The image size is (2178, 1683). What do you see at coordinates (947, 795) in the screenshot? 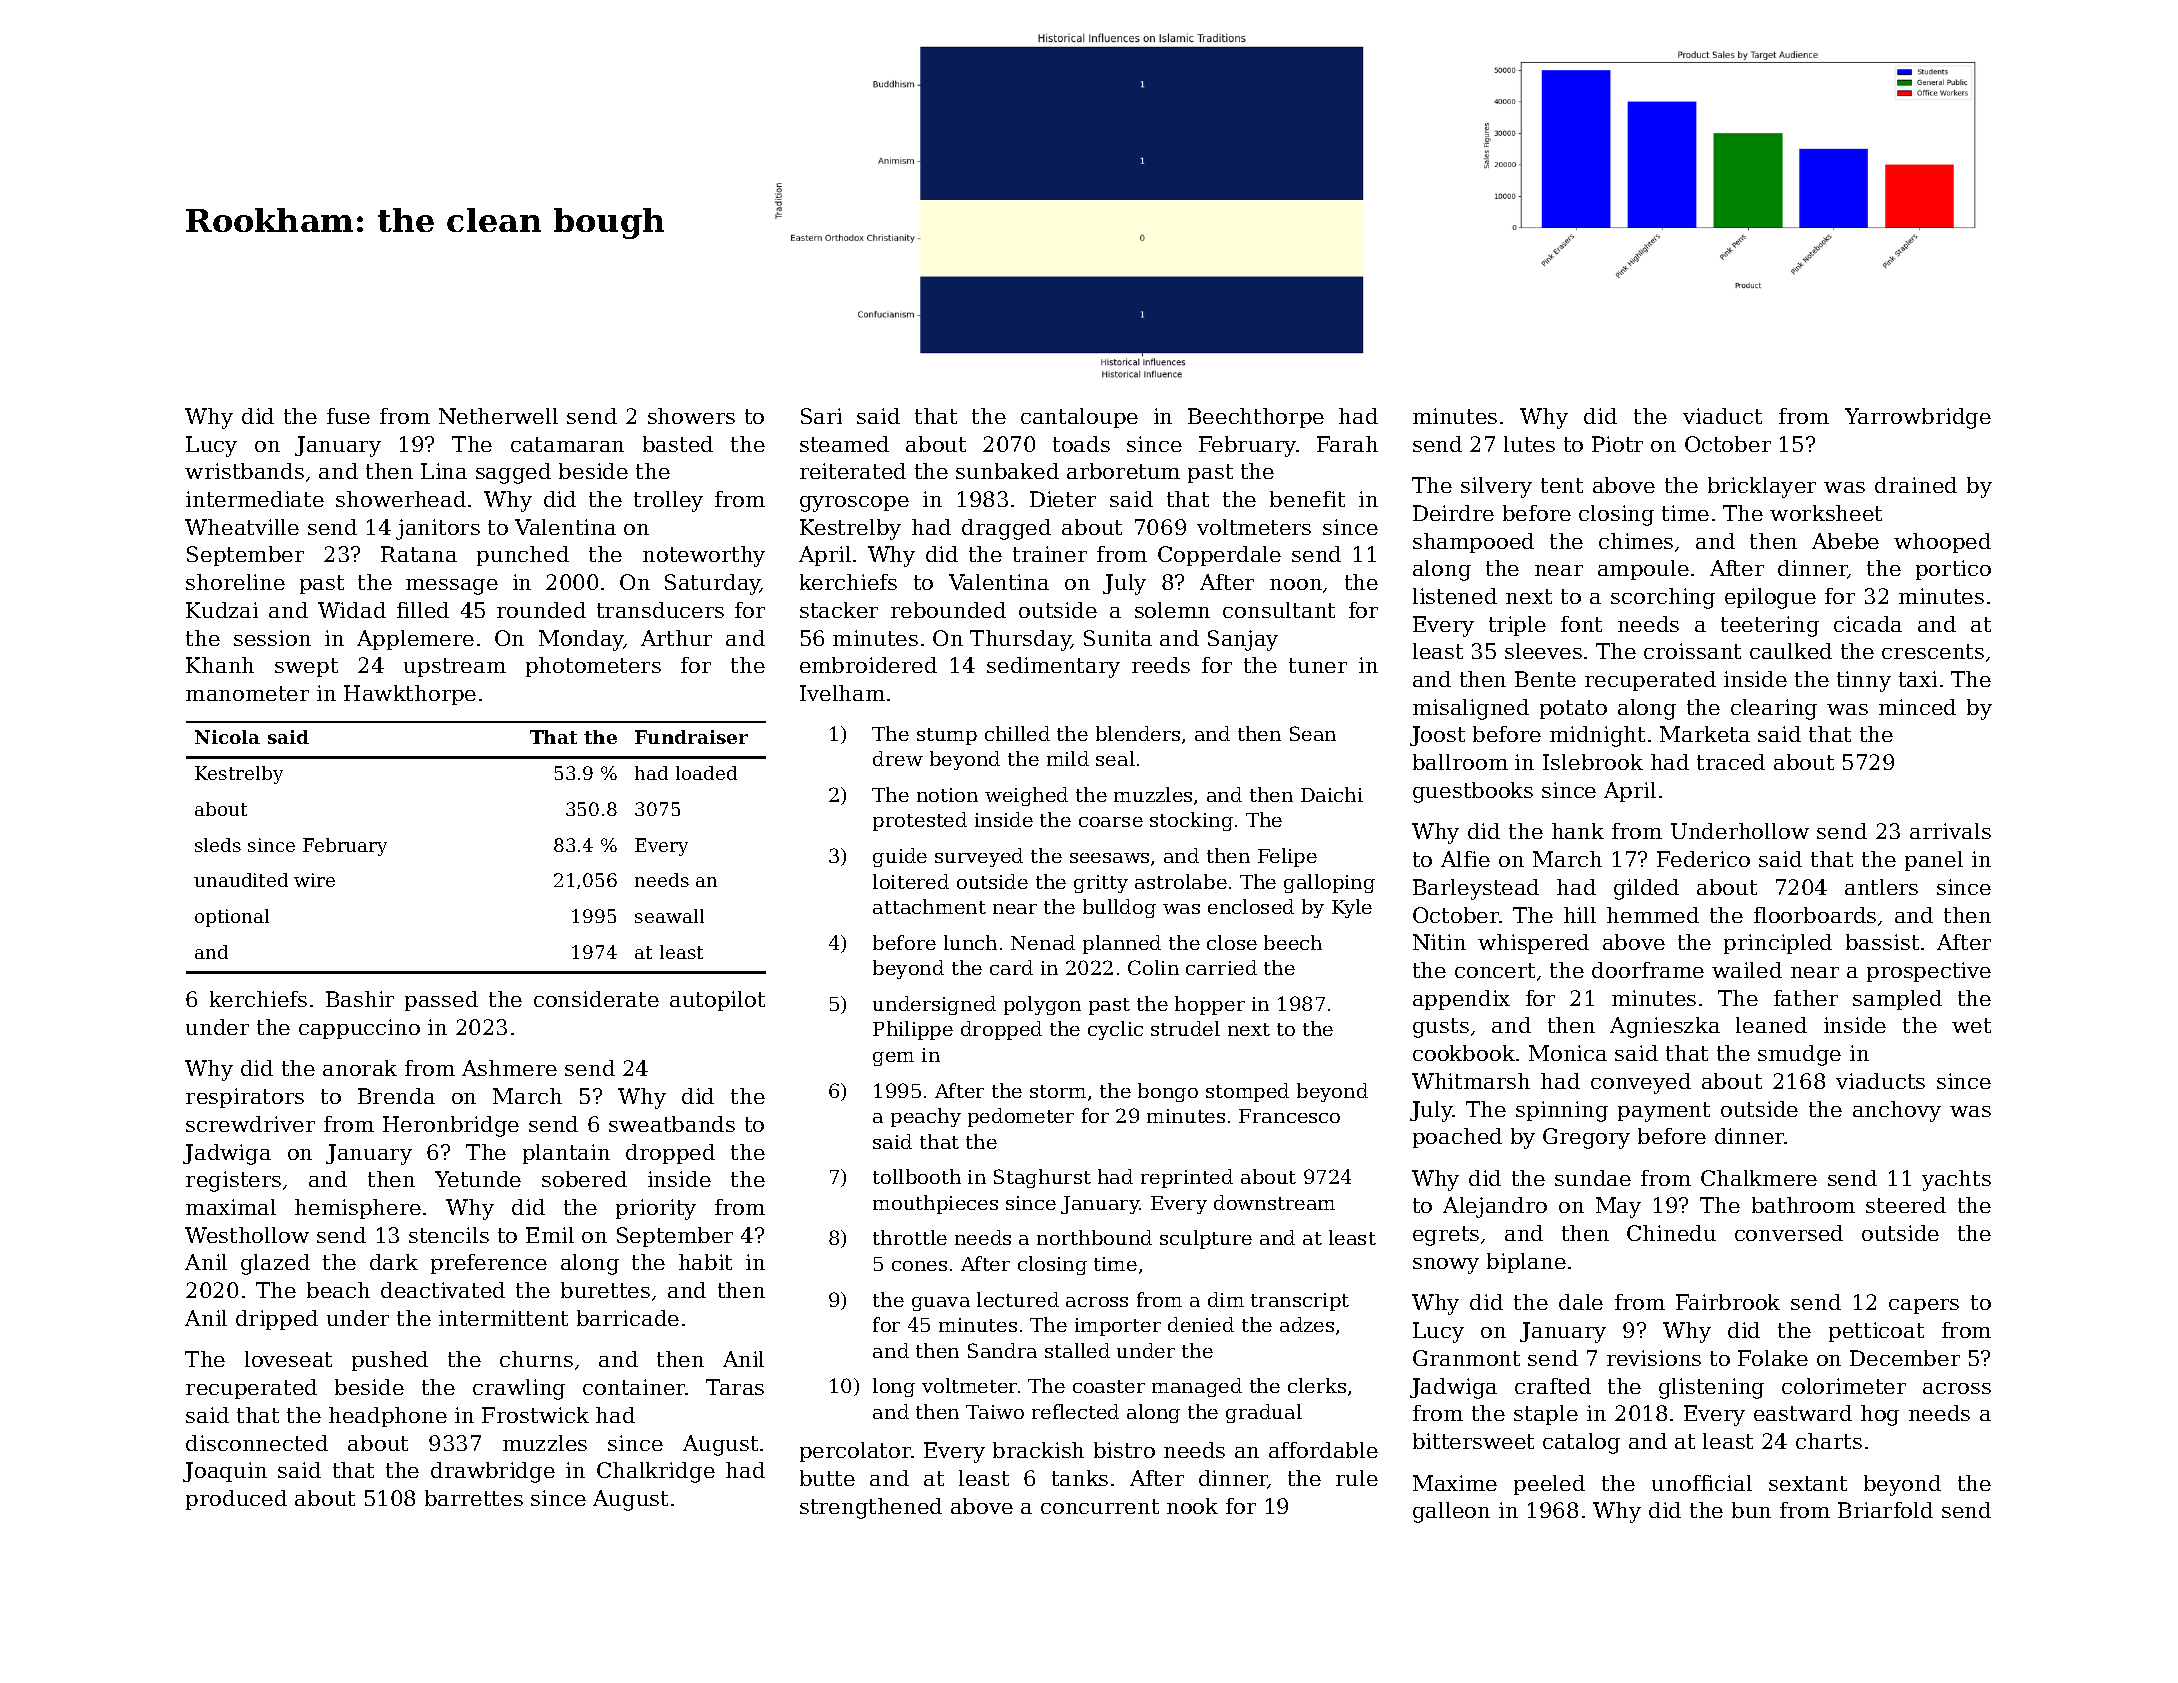
I see `notion` at bounding box center [947, 795].
